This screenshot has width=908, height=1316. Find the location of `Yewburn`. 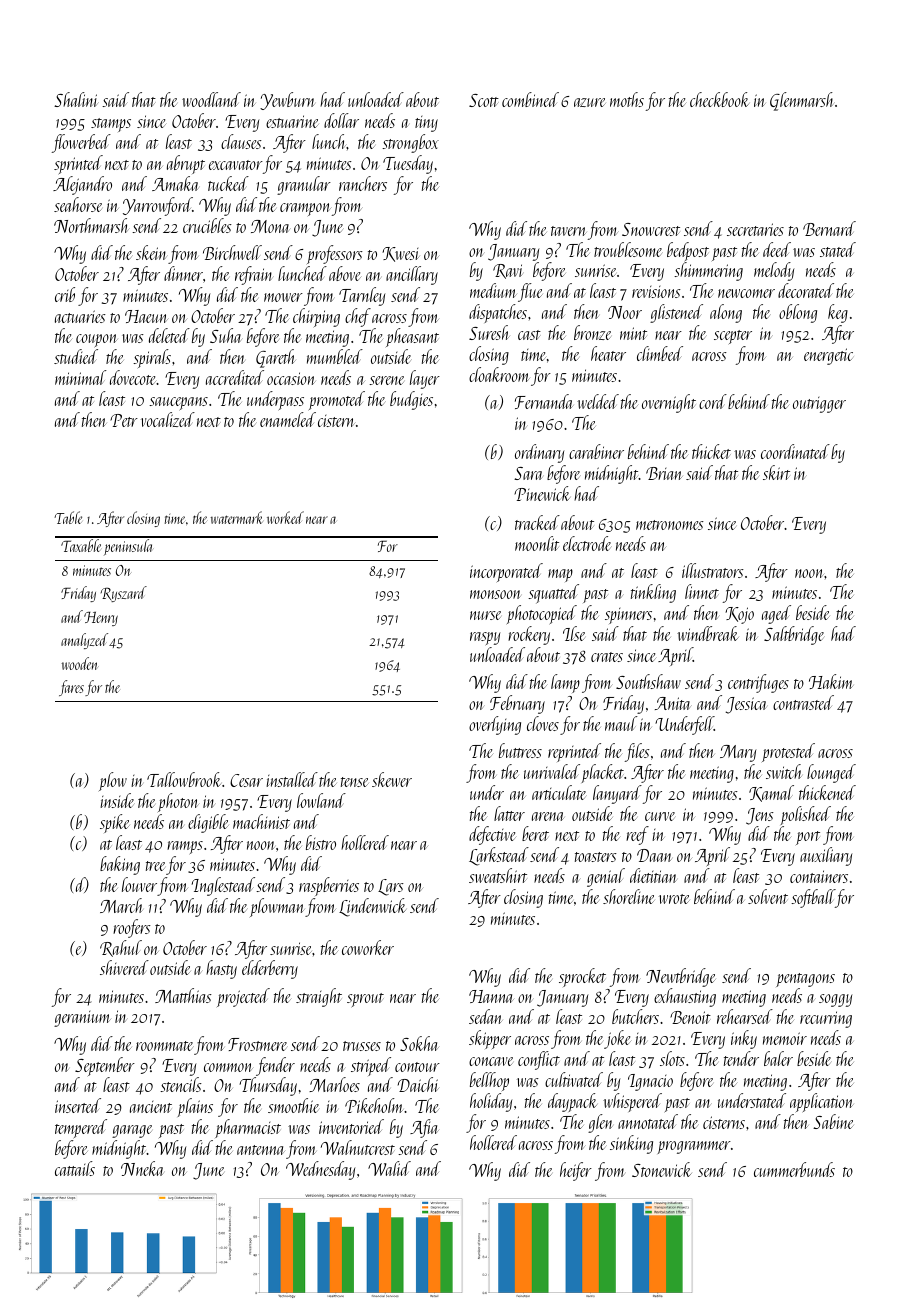

Yewburn is located at coordinates (287, 101).
